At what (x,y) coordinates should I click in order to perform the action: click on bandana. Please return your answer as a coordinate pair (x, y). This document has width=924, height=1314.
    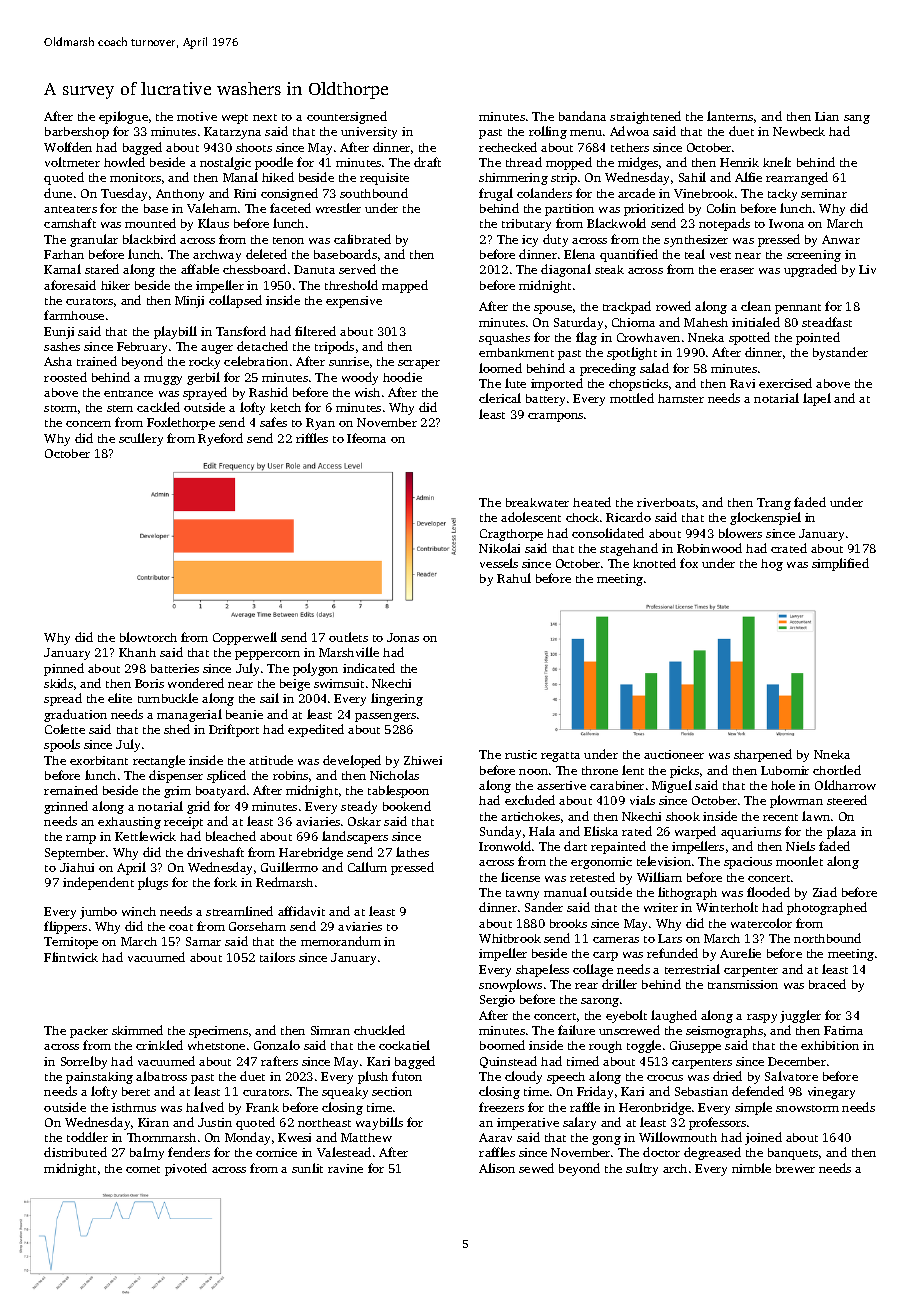
    Looking at the image, I should click on (582, 116).
